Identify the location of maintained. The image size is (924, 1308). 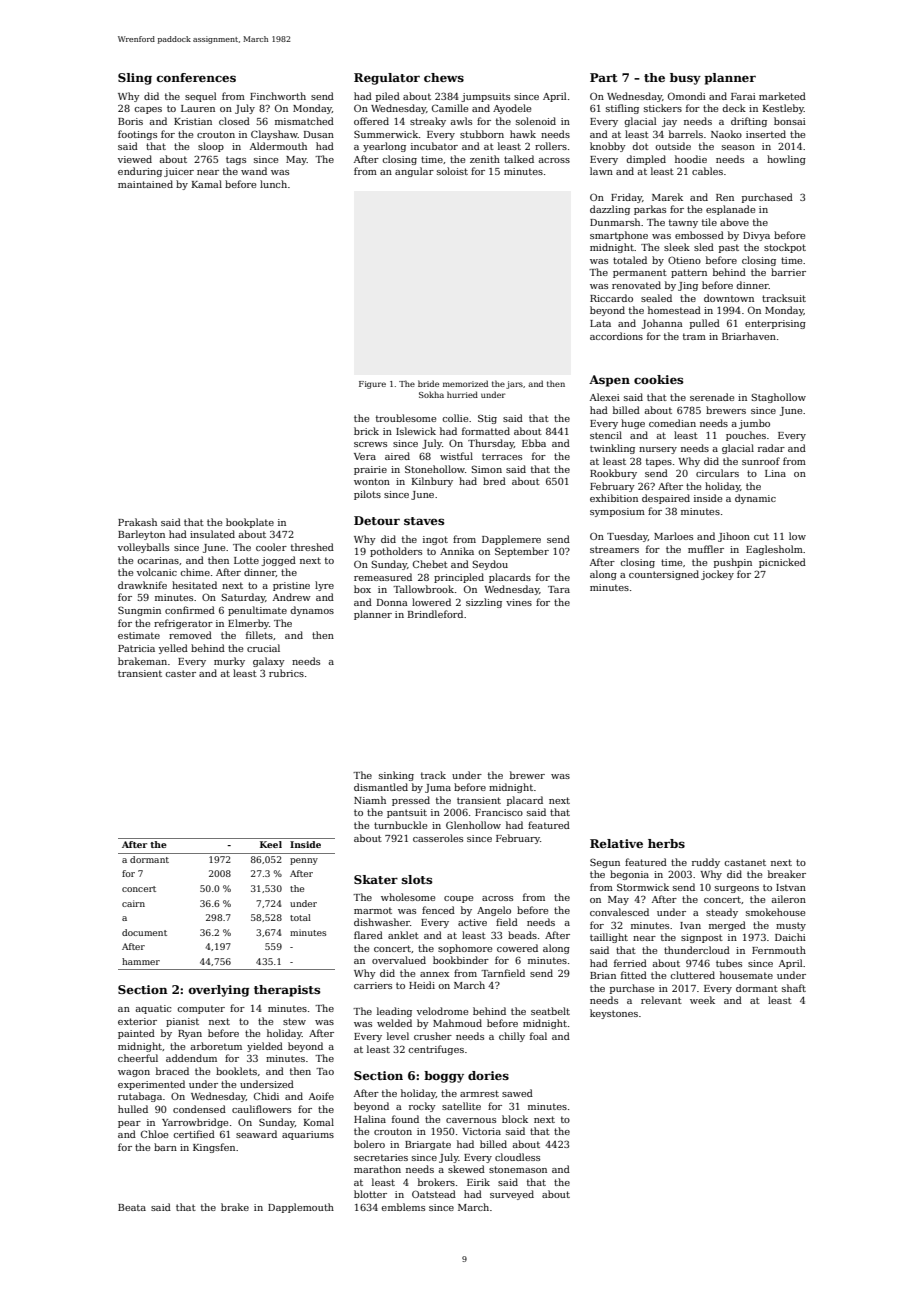
(145, 184).
